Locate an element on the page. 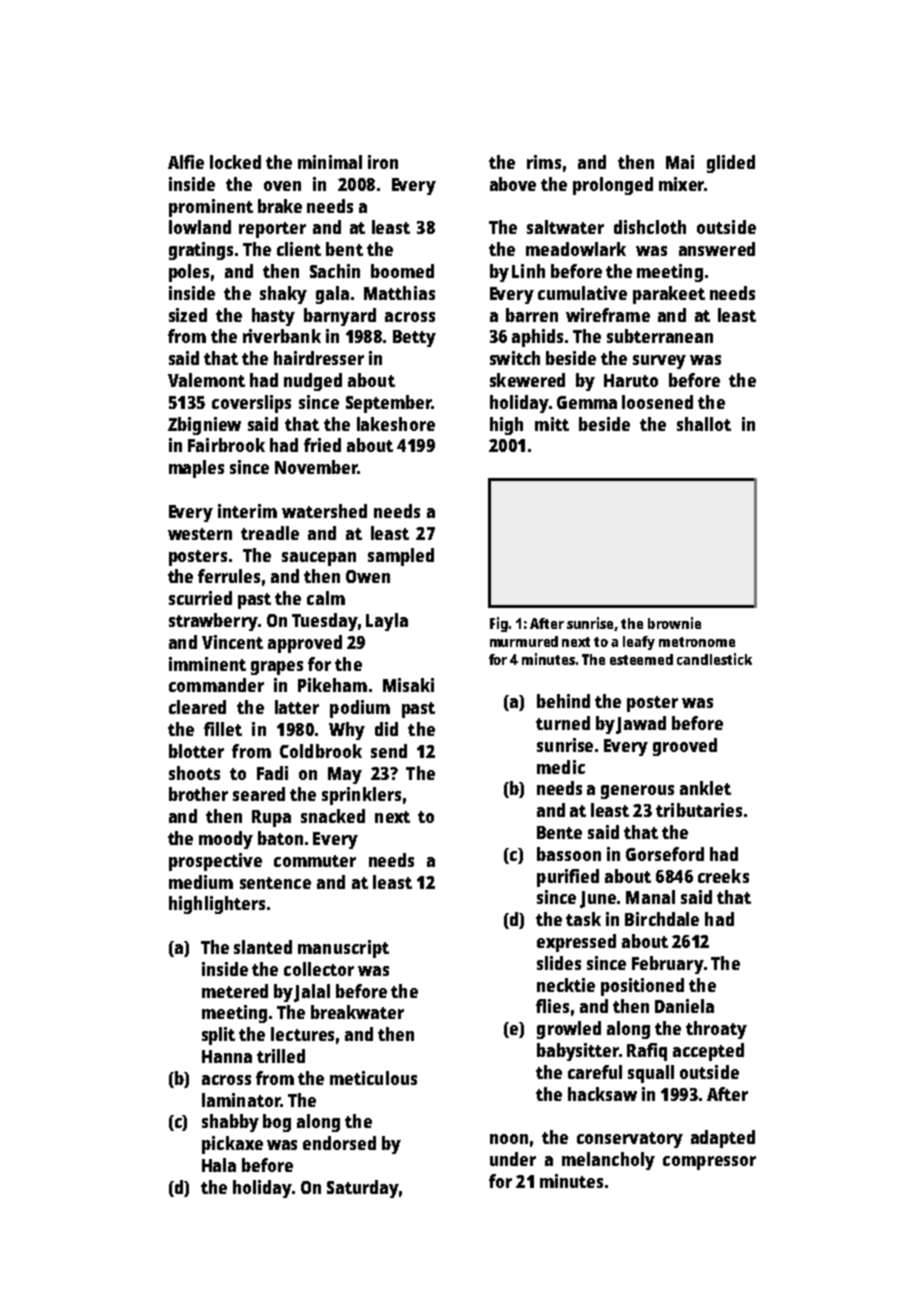 This image has height=1311, width=924. barren is located at coordinates (532, 315).
